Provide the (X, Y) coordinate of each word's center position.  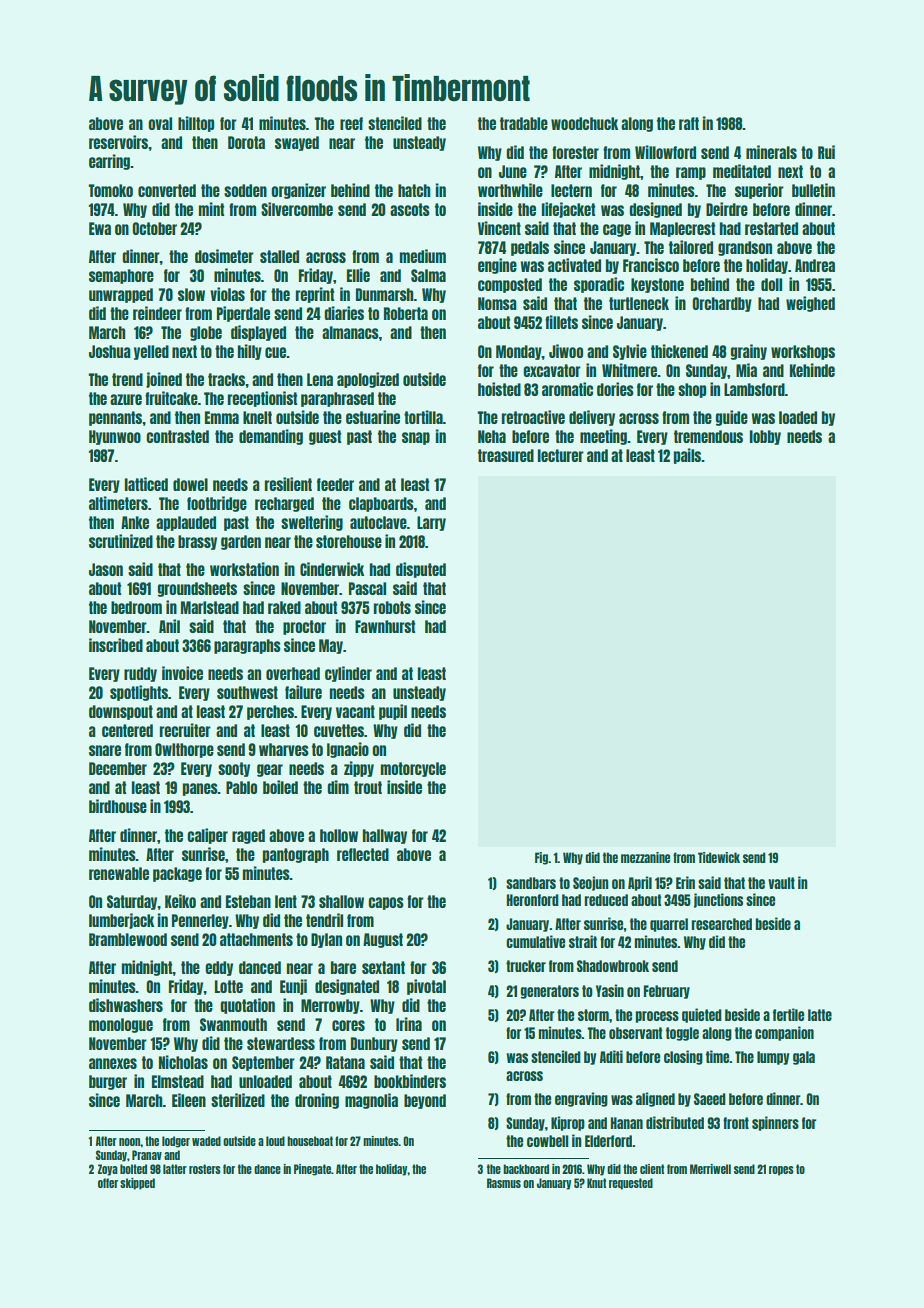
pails (688, 456)
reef (351, 123)
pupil (393, 712)
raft (689, 123)
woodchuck (584, 123)
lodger (176, 1142)
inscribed (116, 645)
